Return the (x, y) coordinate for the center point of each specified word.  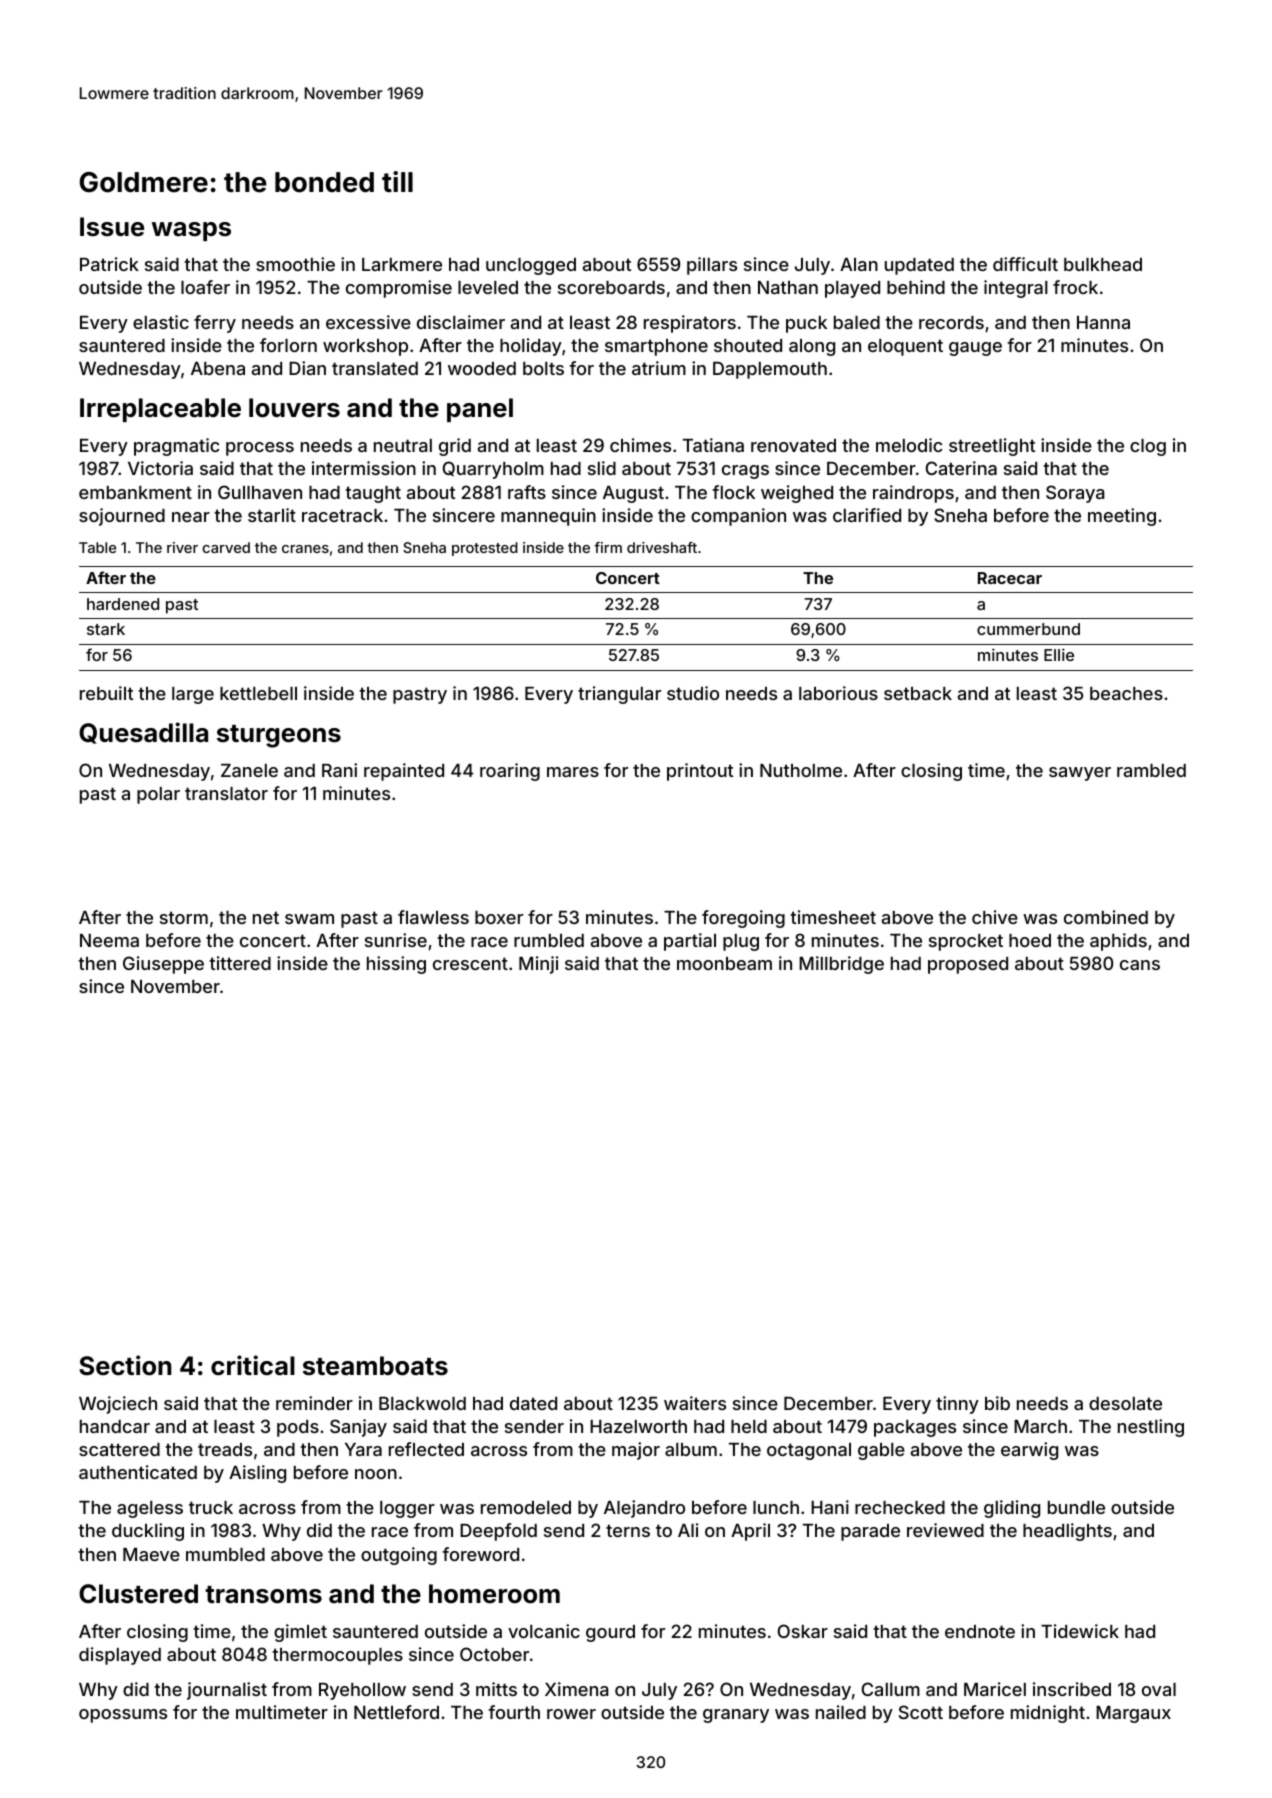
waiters (695, 1403)
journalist (227, 1691)
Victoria (160, 468)
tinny (957, 1405)
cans (1140, 965)
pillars (712, 266)
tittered (240, 963)
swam (309, 919)
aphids (1118, 942)
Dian (307, 368)
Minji (538, 965)
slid (602, 468)
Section (125, 1365)
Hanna (1103, 322)
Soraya (1075, 494)
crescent (470, 963)
